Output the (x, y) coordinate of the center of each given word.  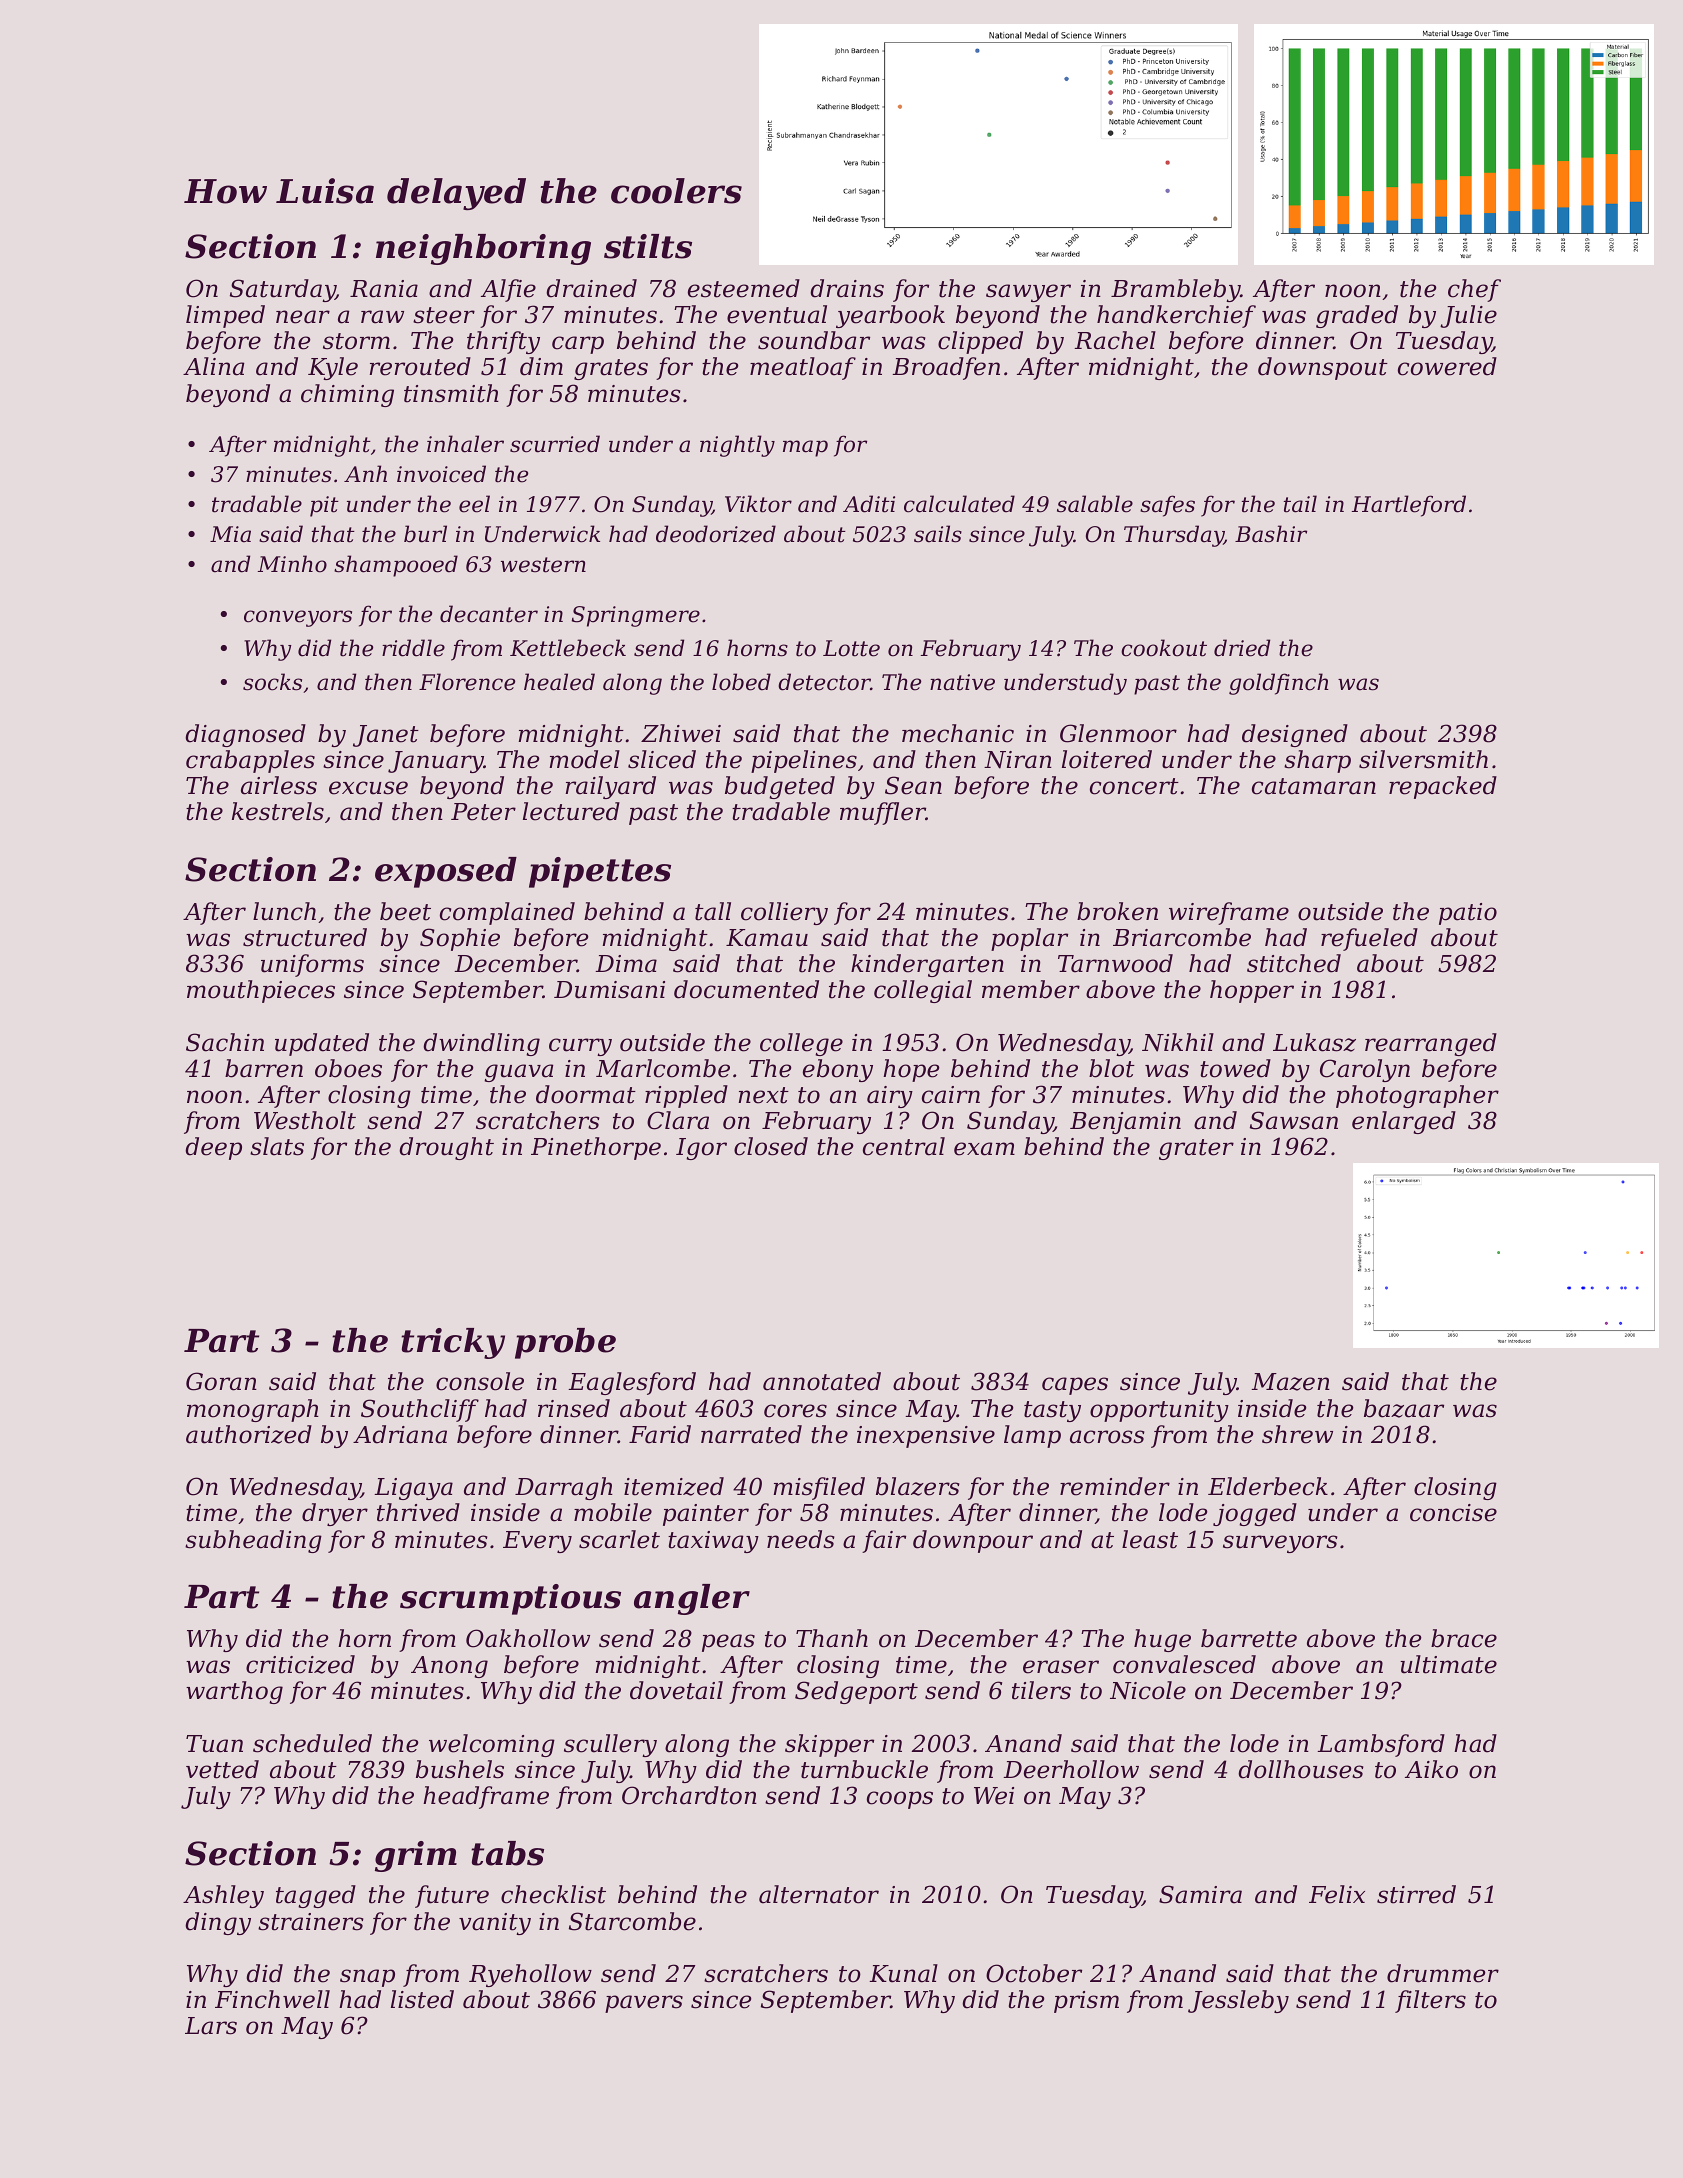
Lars (211, 2026)
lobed (741, 682)
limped (225, 316)
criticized (300, 1664)
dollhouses (1301, 1769)
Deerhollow (1071, 1769)
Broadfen (946, 368)
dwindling (481, 1044)
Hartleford (1409, 506)
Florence (467, 682)
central (904, 1146)
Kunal (903, 1973)
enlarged (1404, 1122)
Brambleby (1175, 290)
